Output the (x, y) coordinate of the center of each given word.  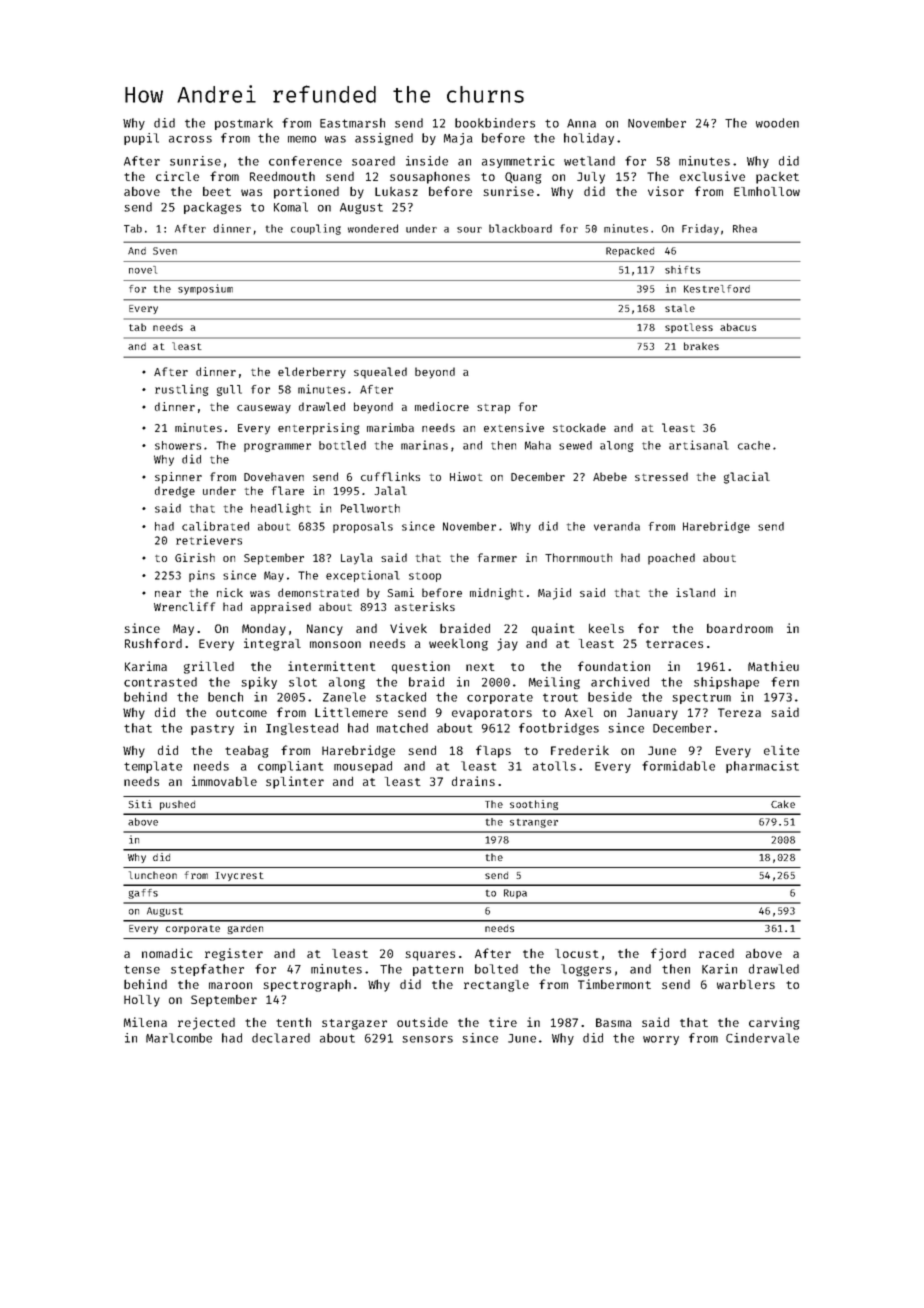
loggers (586, 970)
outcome (241, 713)
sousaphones (430, 177)
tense (142, 969)
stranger (534, 823)
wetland (589, 161)
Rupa (515, 894)
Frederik (580, 750)
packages (212, 208)
